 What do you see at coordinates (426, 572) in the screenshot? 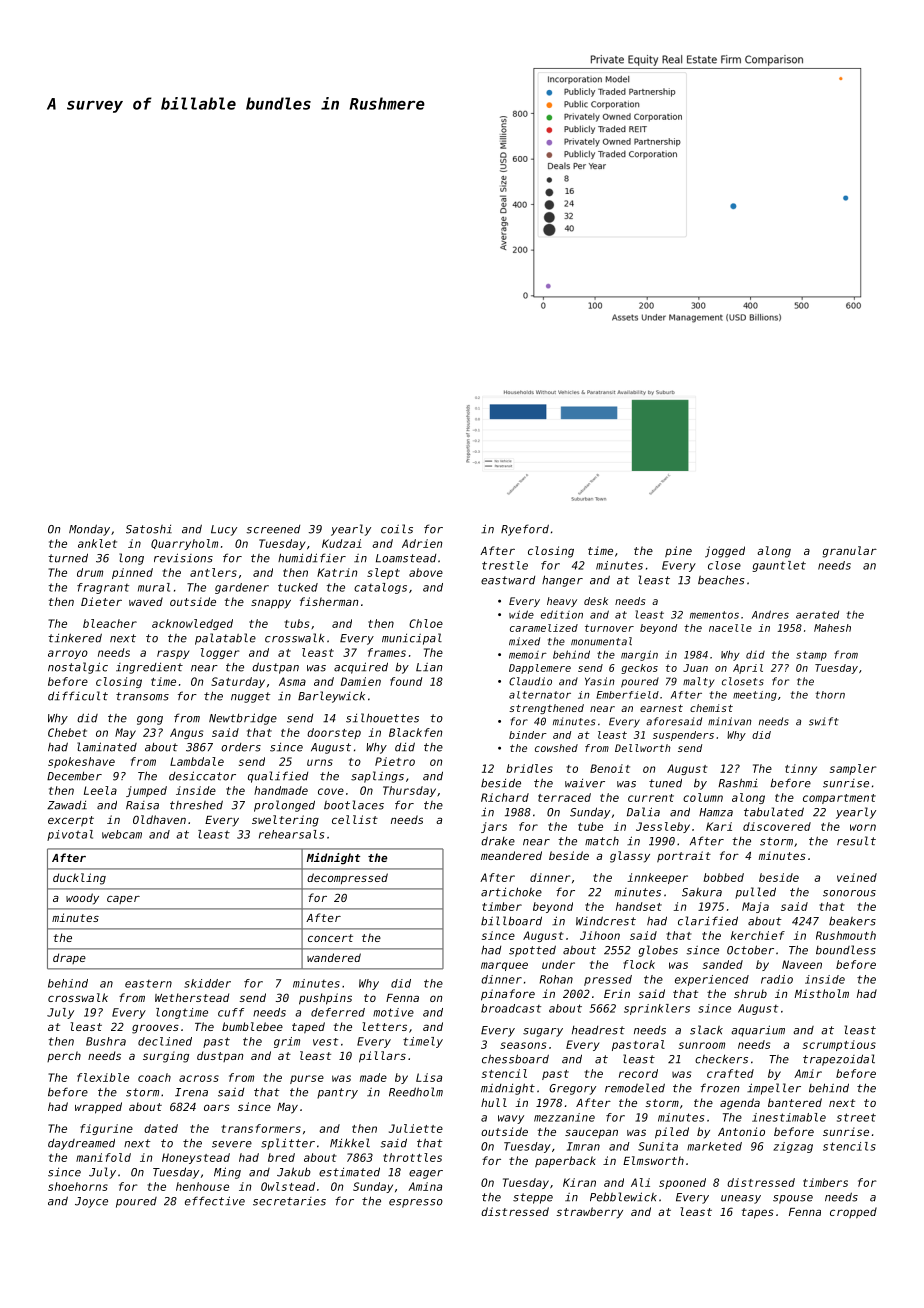
I see `above` at bounding box center [426, 572].
